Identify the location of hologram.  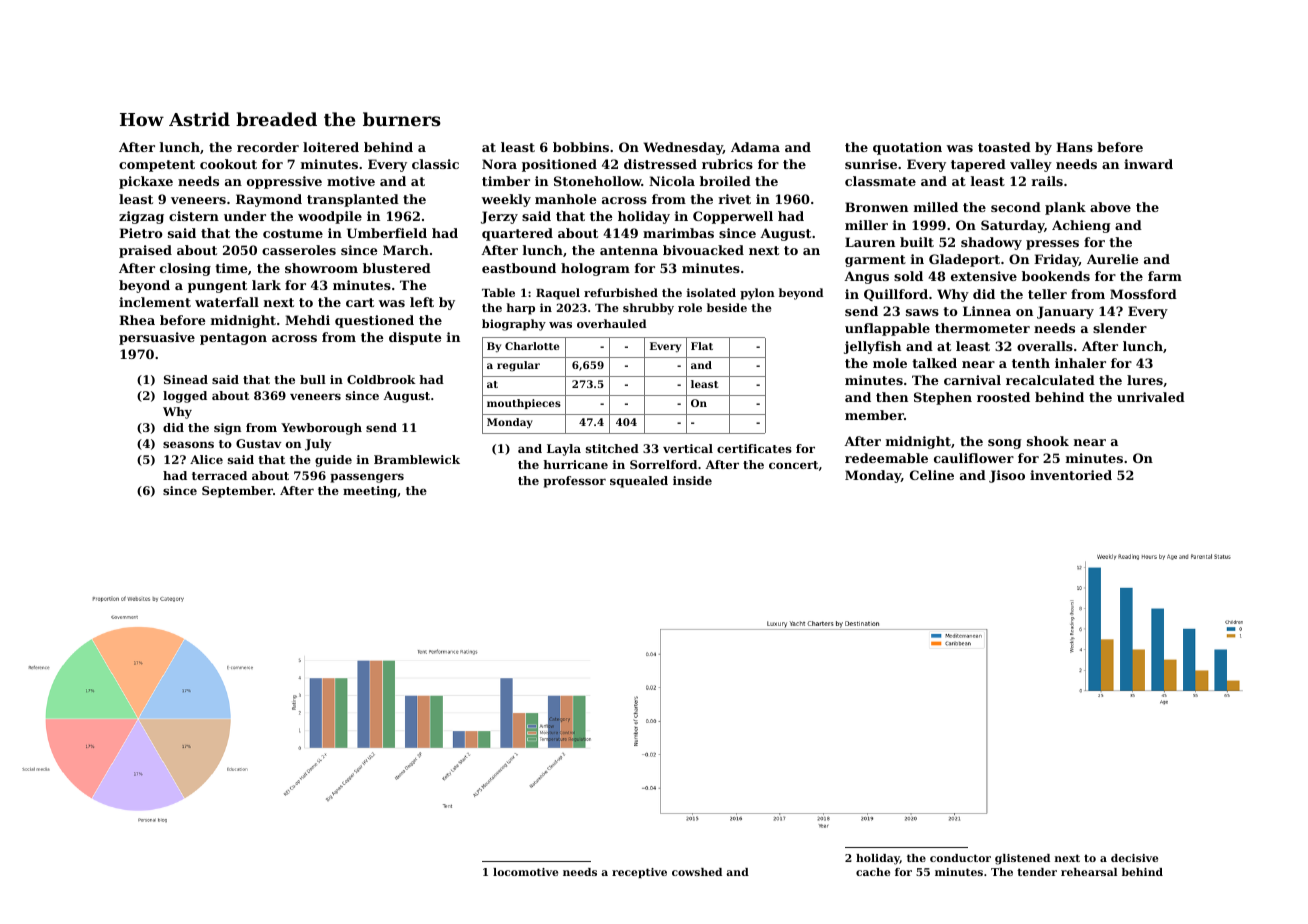
(595, 269).
